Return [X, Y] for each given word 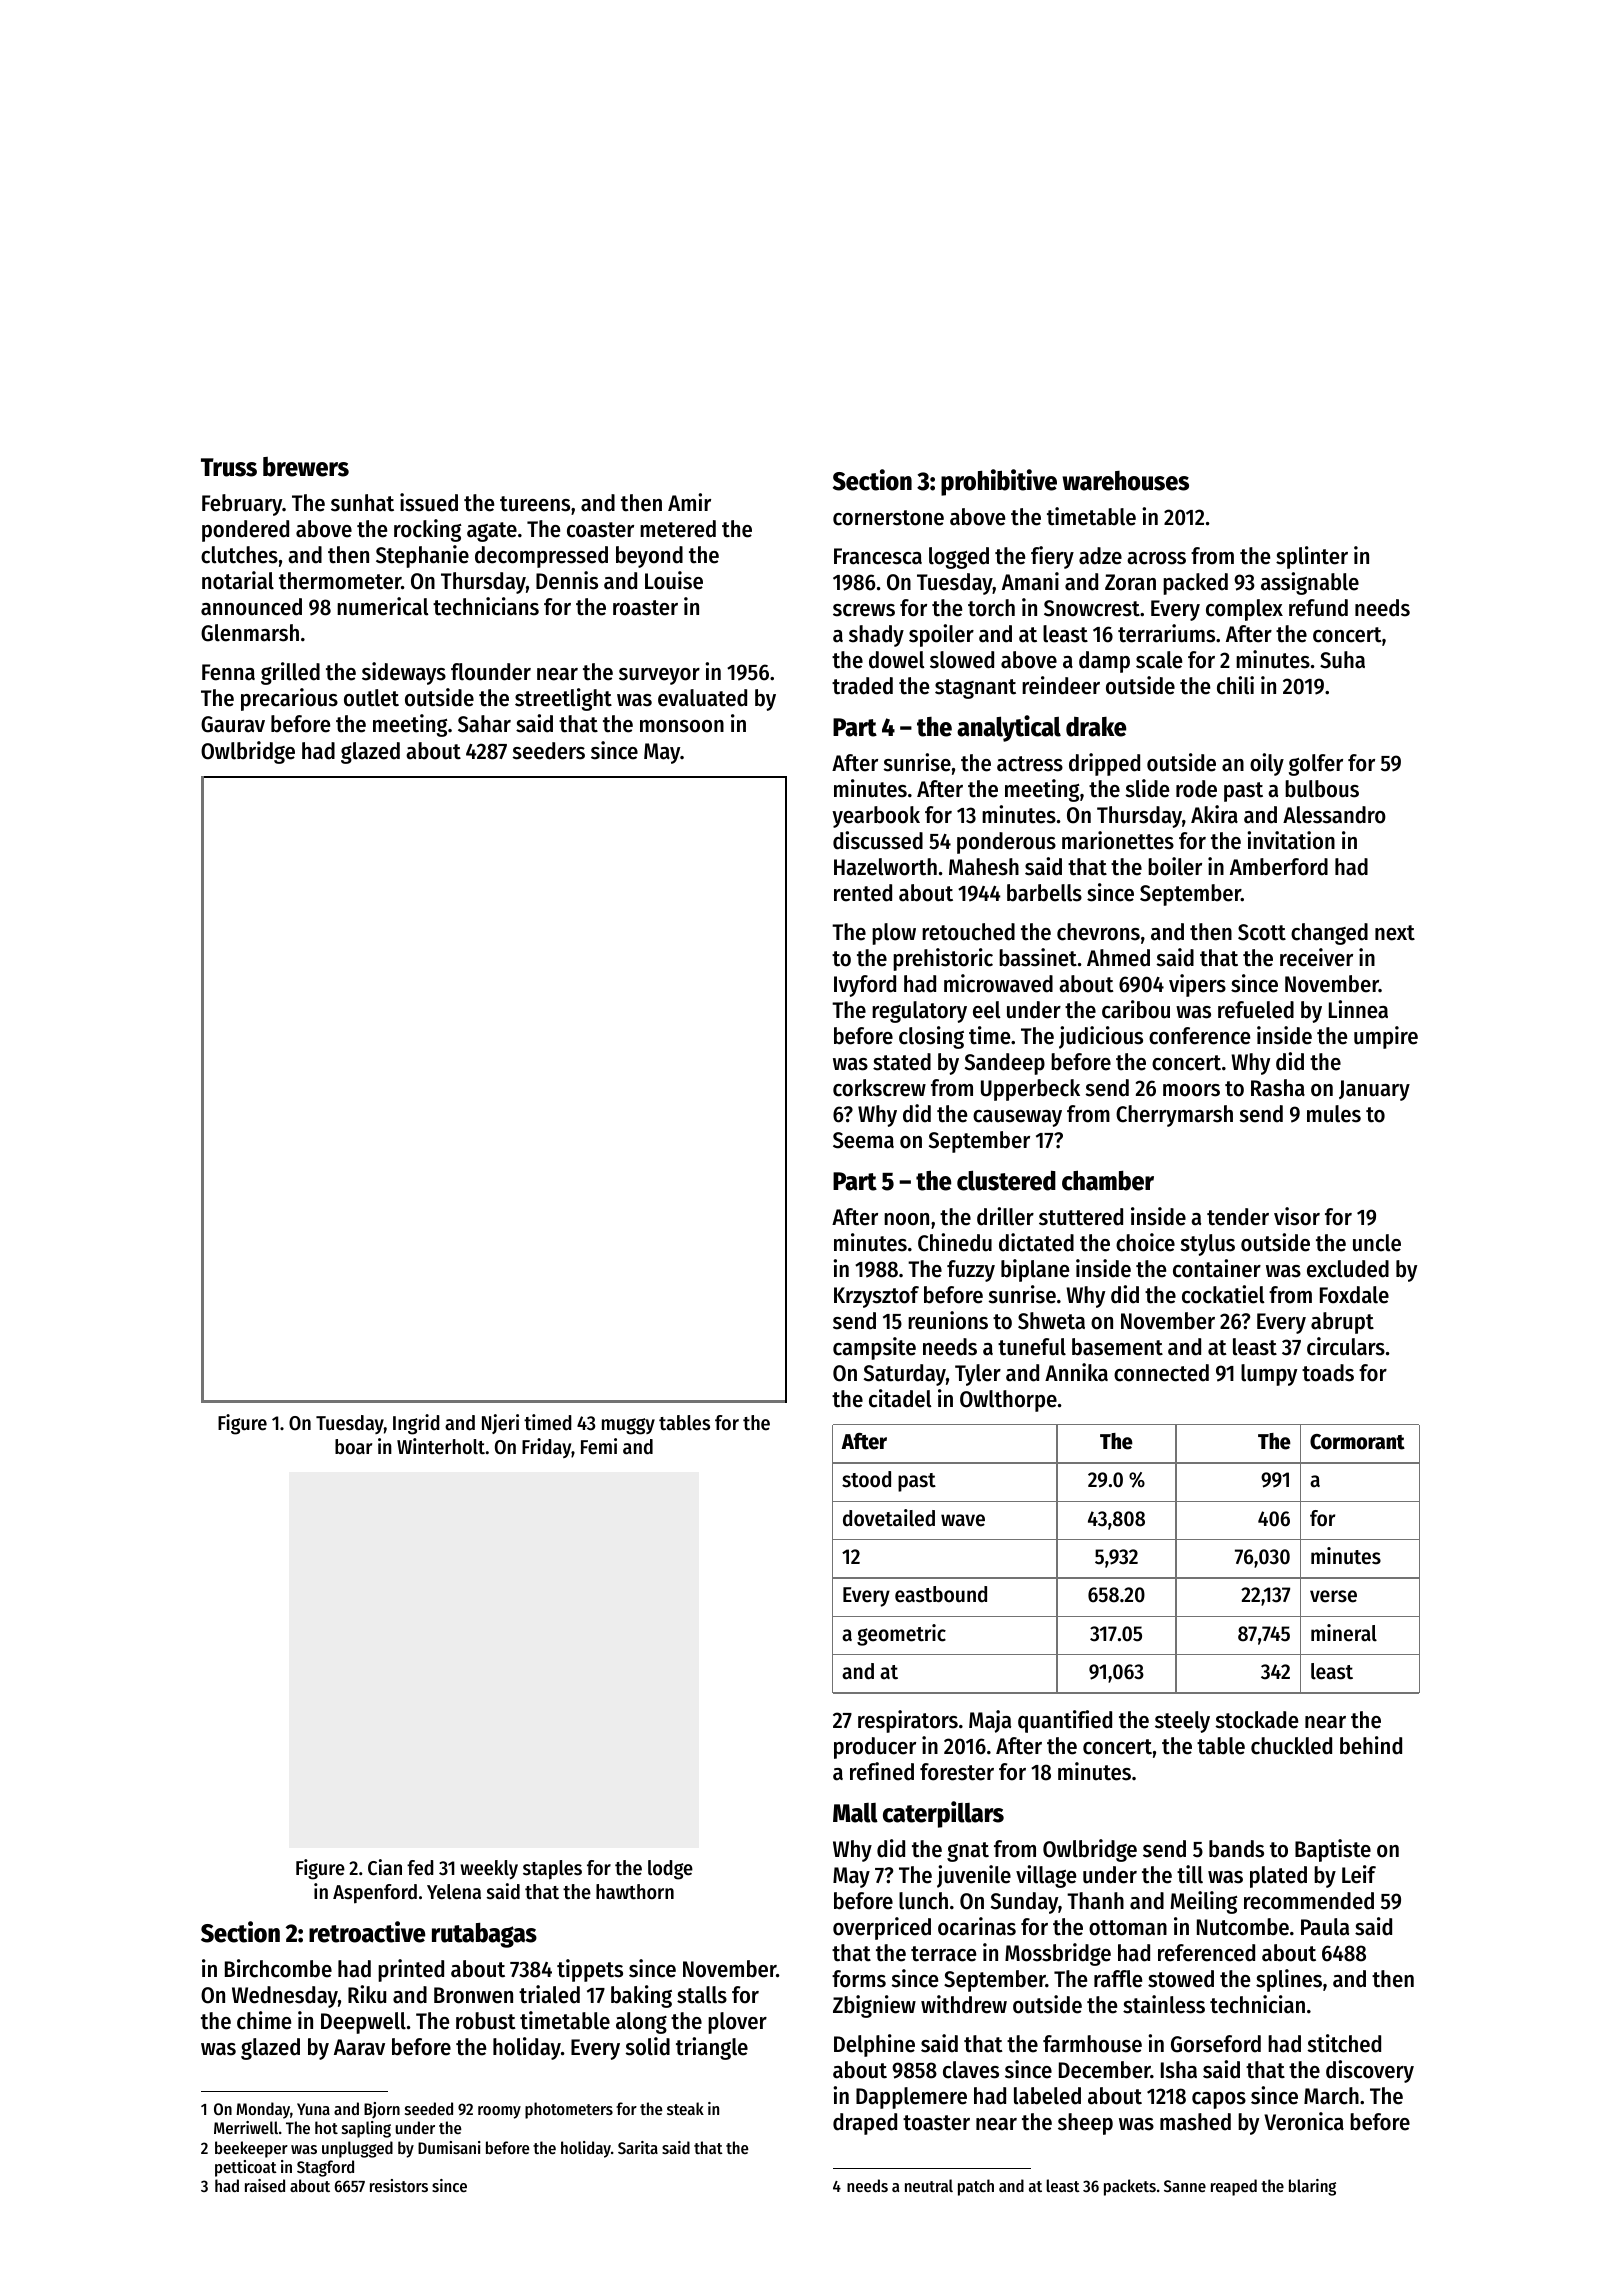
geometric [901, 1635]
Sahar [484, 724]
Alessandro [1334, 815]
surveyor [659, 676]
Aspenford [375, 1894]
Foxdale [1354, 1295]
